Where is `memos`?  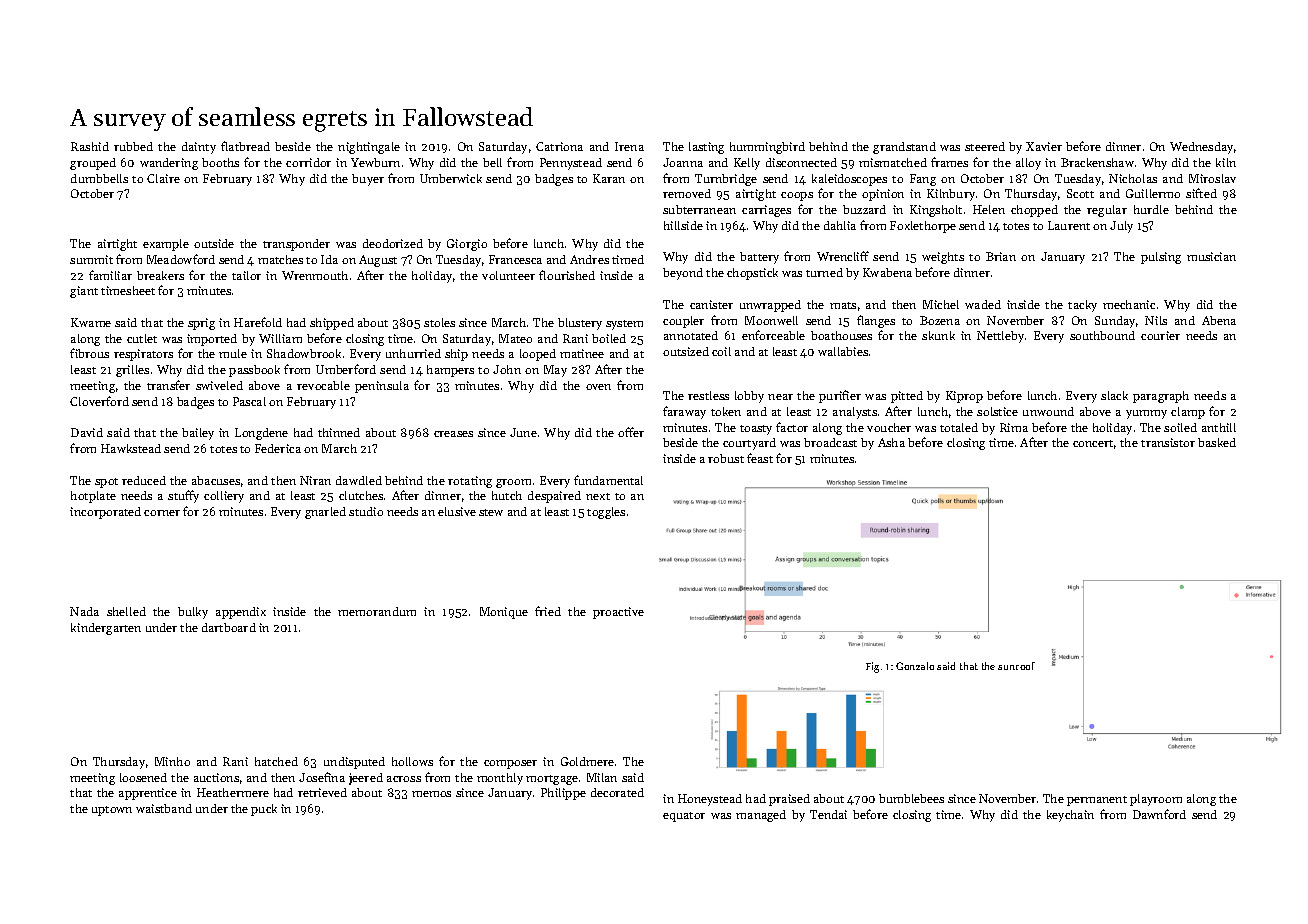
memos is located at coordinates (431, 794).
